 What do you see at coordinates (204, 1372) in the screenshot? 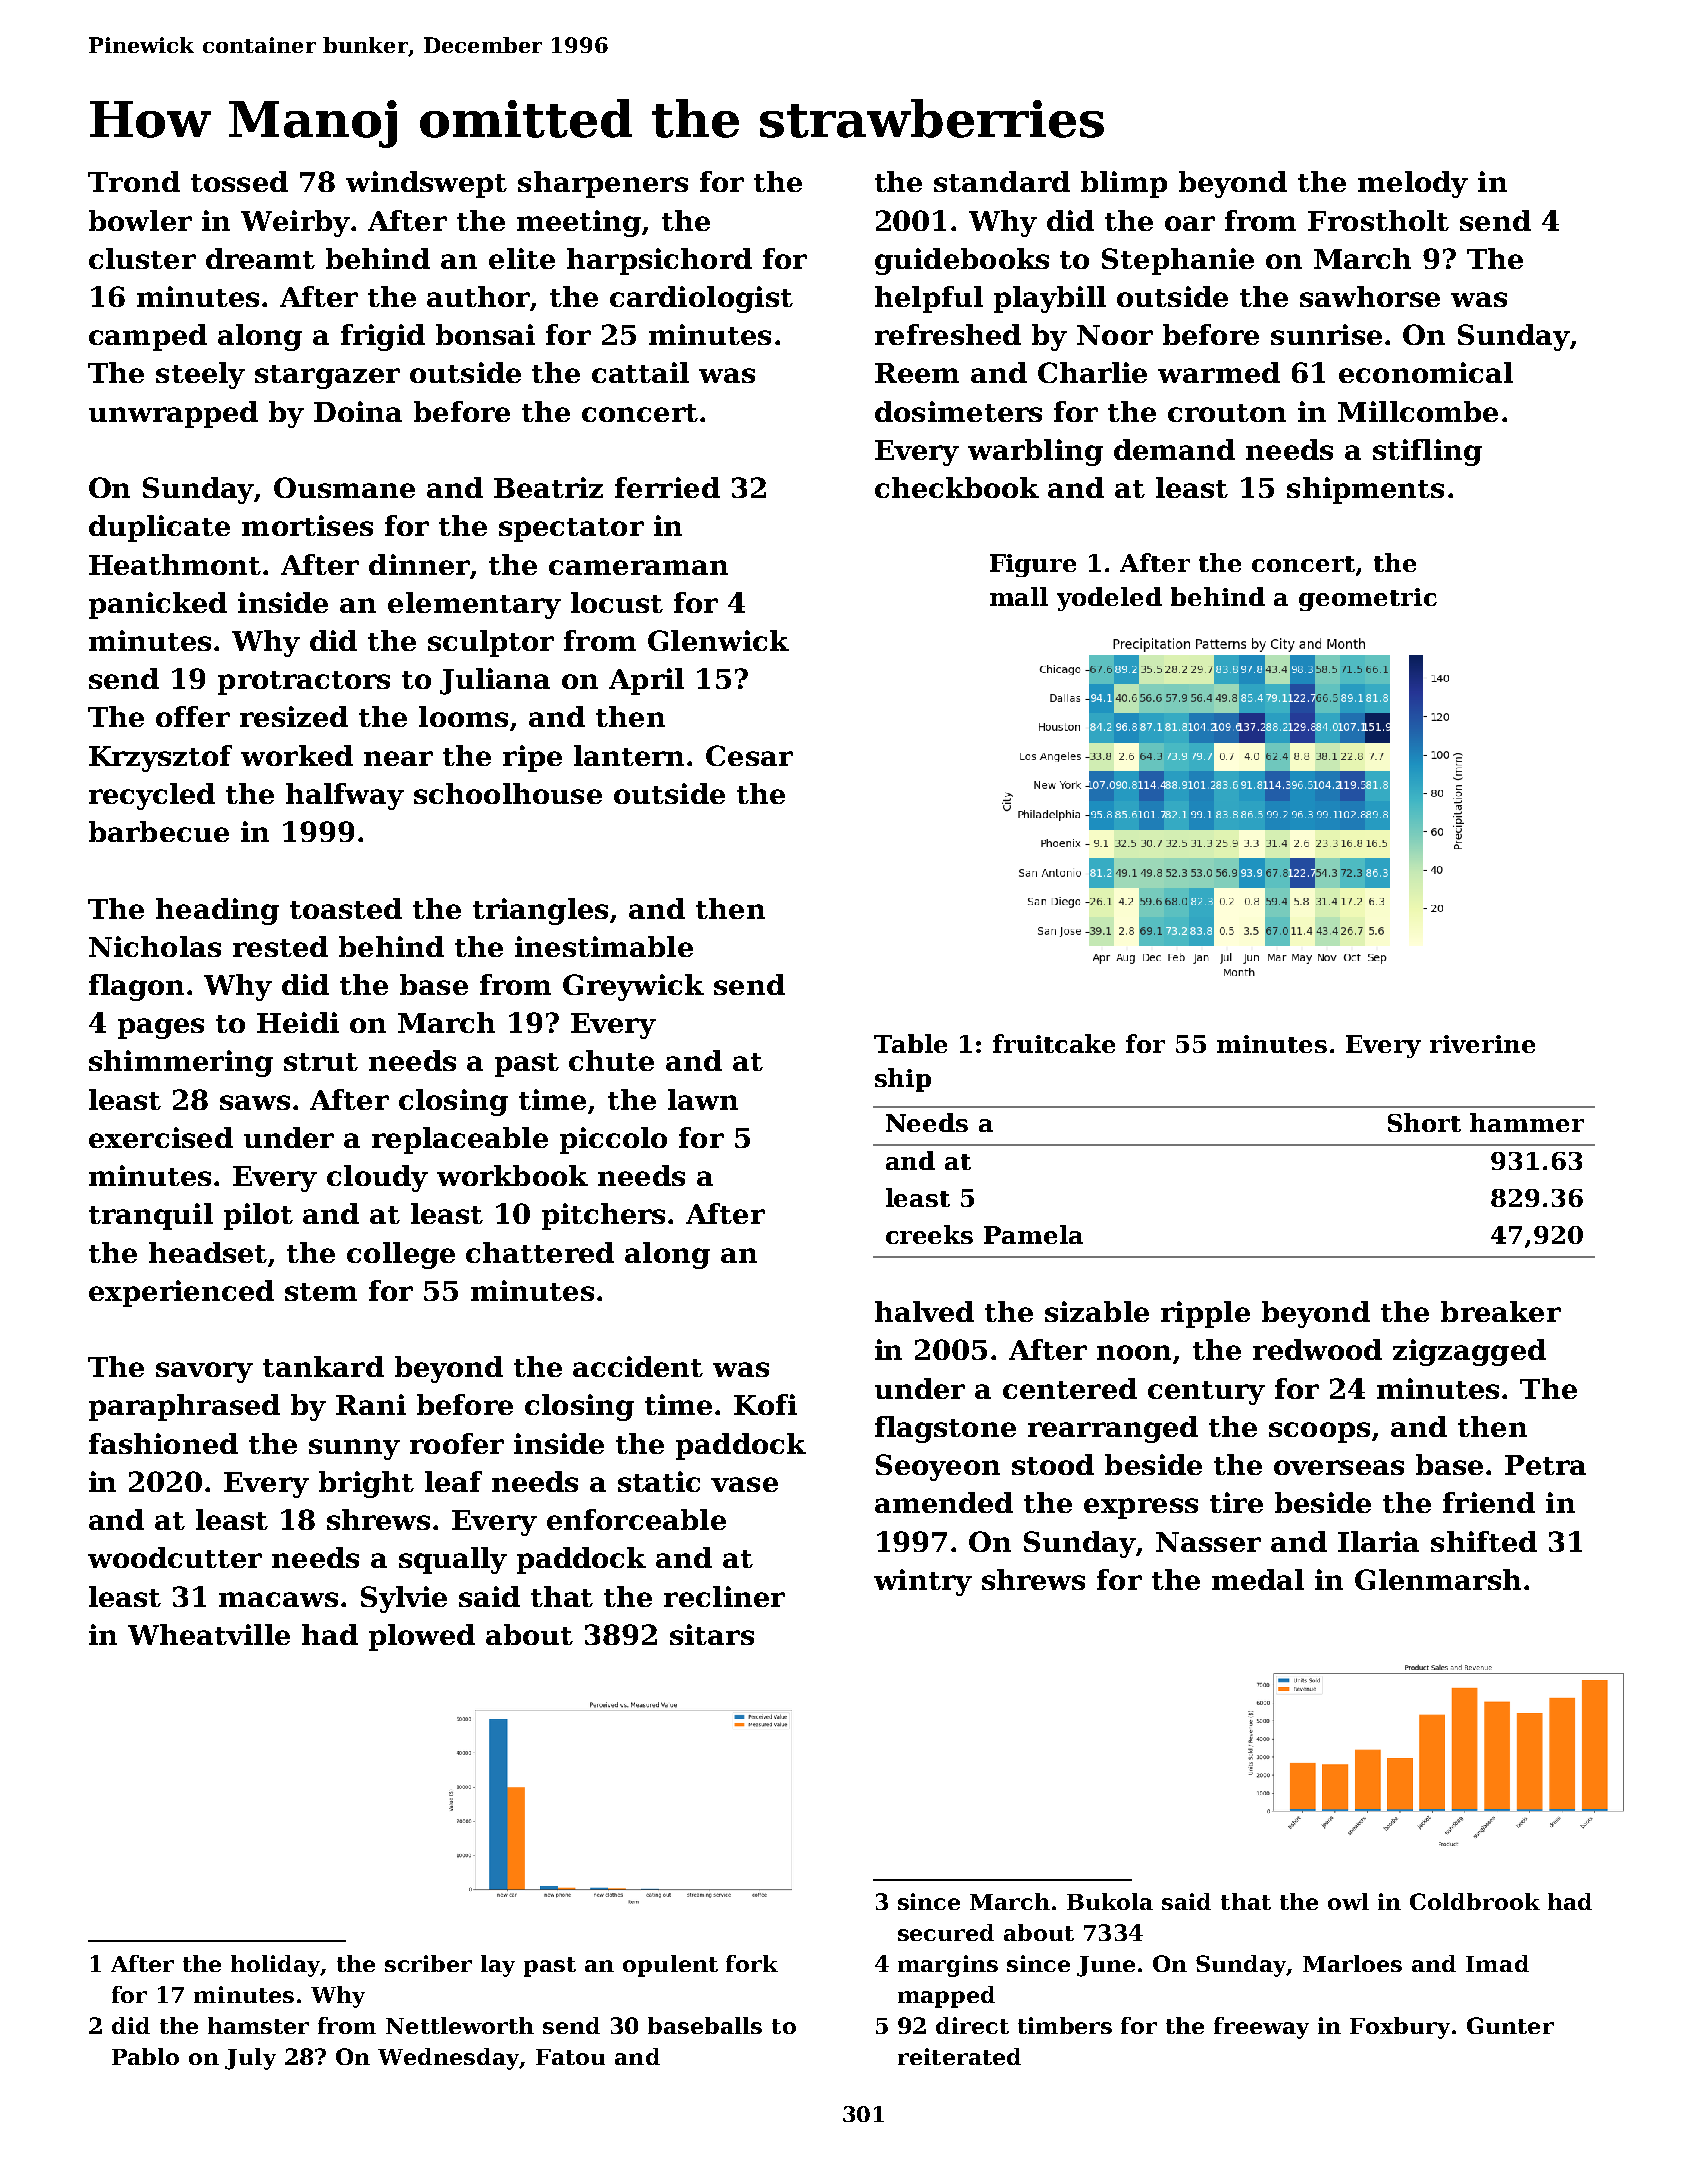
I see `savory` at bounding box center [204, 1372].
